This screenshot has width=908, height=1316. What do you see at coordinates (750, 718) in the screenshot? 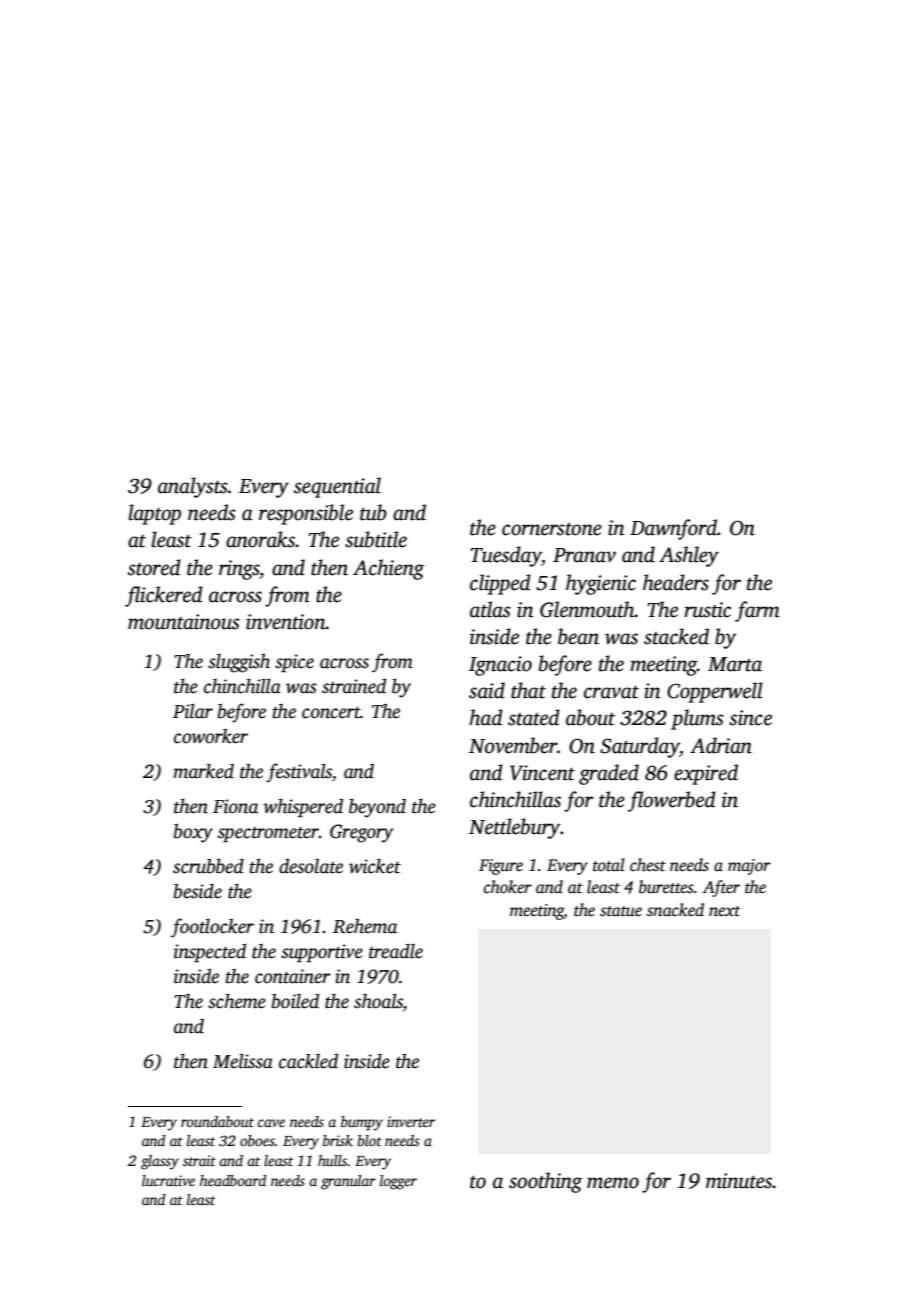
I see `since` at bounding box center [750, 718].
